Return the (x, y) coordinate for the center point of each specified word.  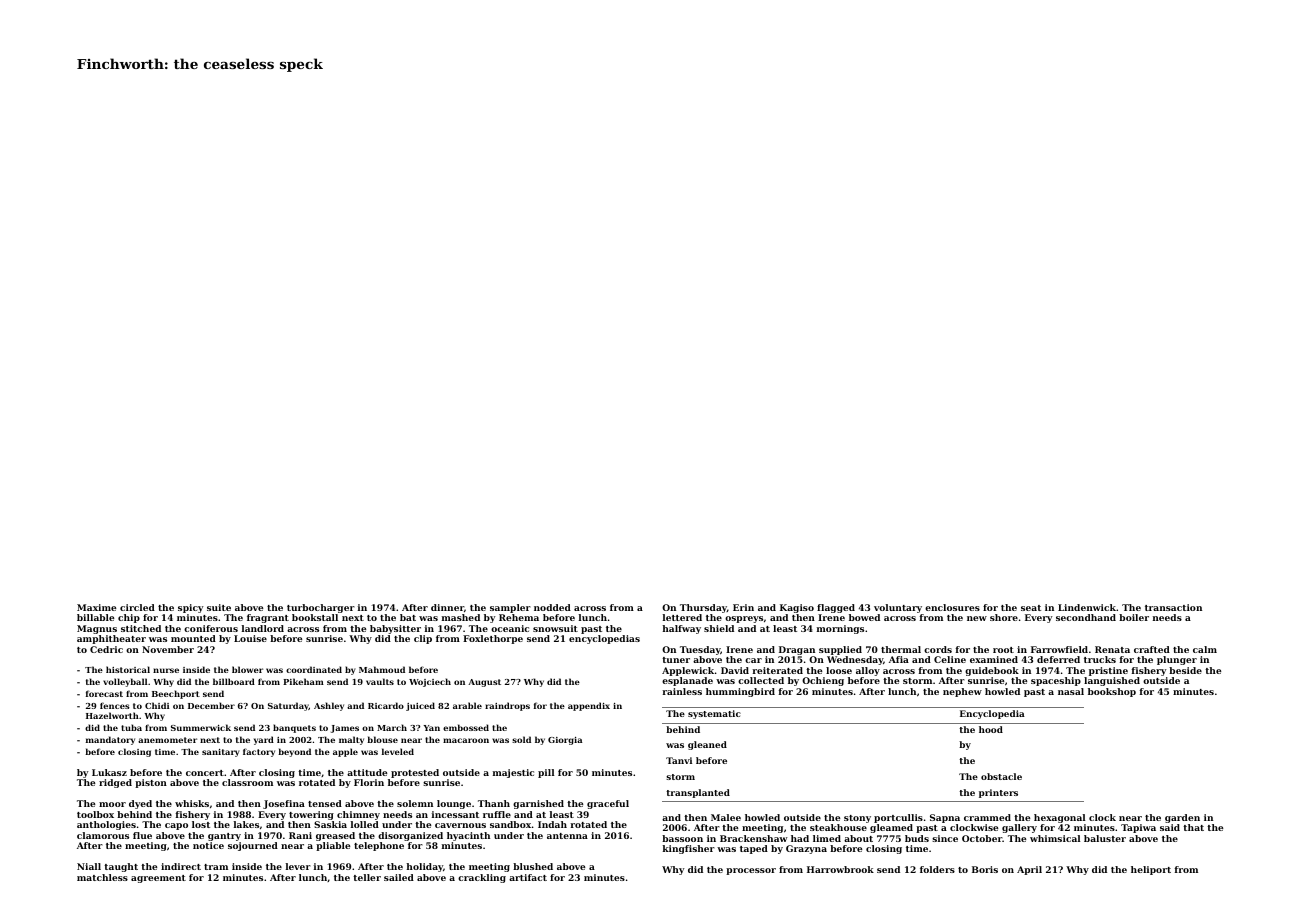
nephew (962, 692)
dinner (447, 607)
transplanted (698, 793)
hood (991, 729)
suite (219, 607)
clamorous (103, 835)
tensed (325, 803)
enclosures (952, 607)
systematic (714, 714)
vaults (380, 681)
